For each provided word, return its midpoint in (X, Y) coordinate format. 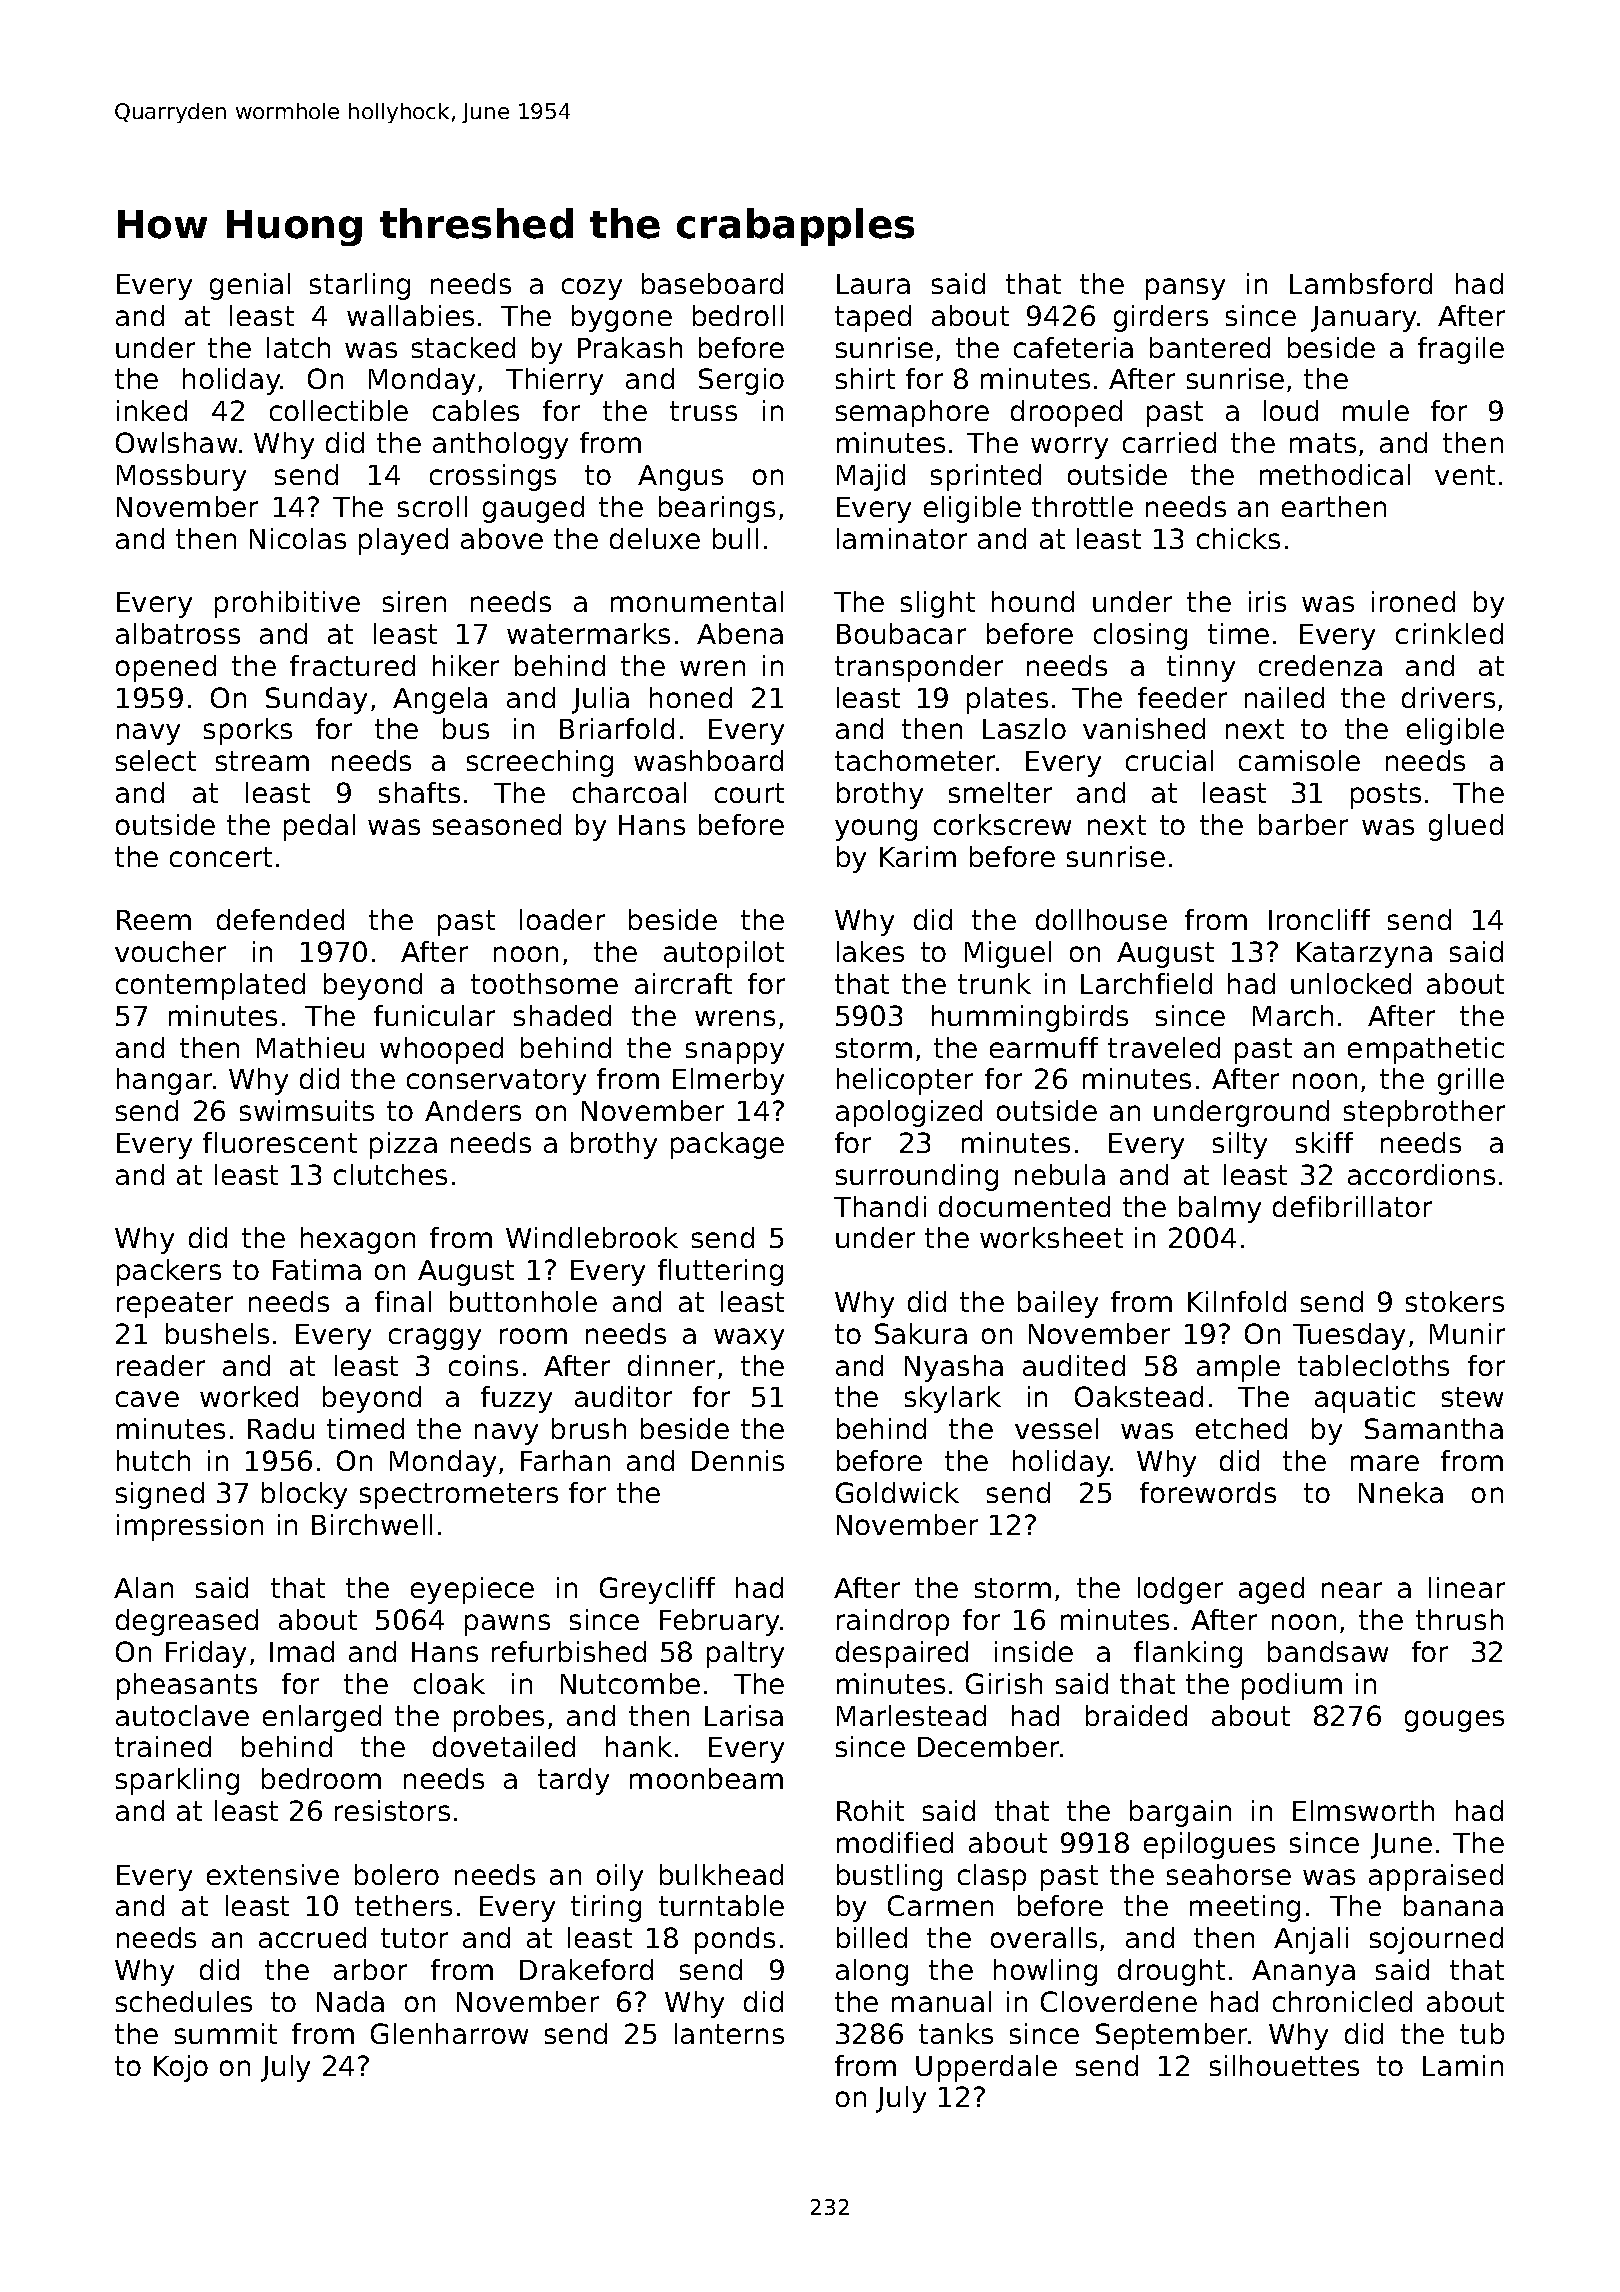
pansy (1185, 289)
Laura (873, 284)
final (403, 1301)
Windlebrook (592, 1237)
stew (1472, 1397)
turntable (721, 1905)
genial (250, 286)
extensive (273, 1874)
